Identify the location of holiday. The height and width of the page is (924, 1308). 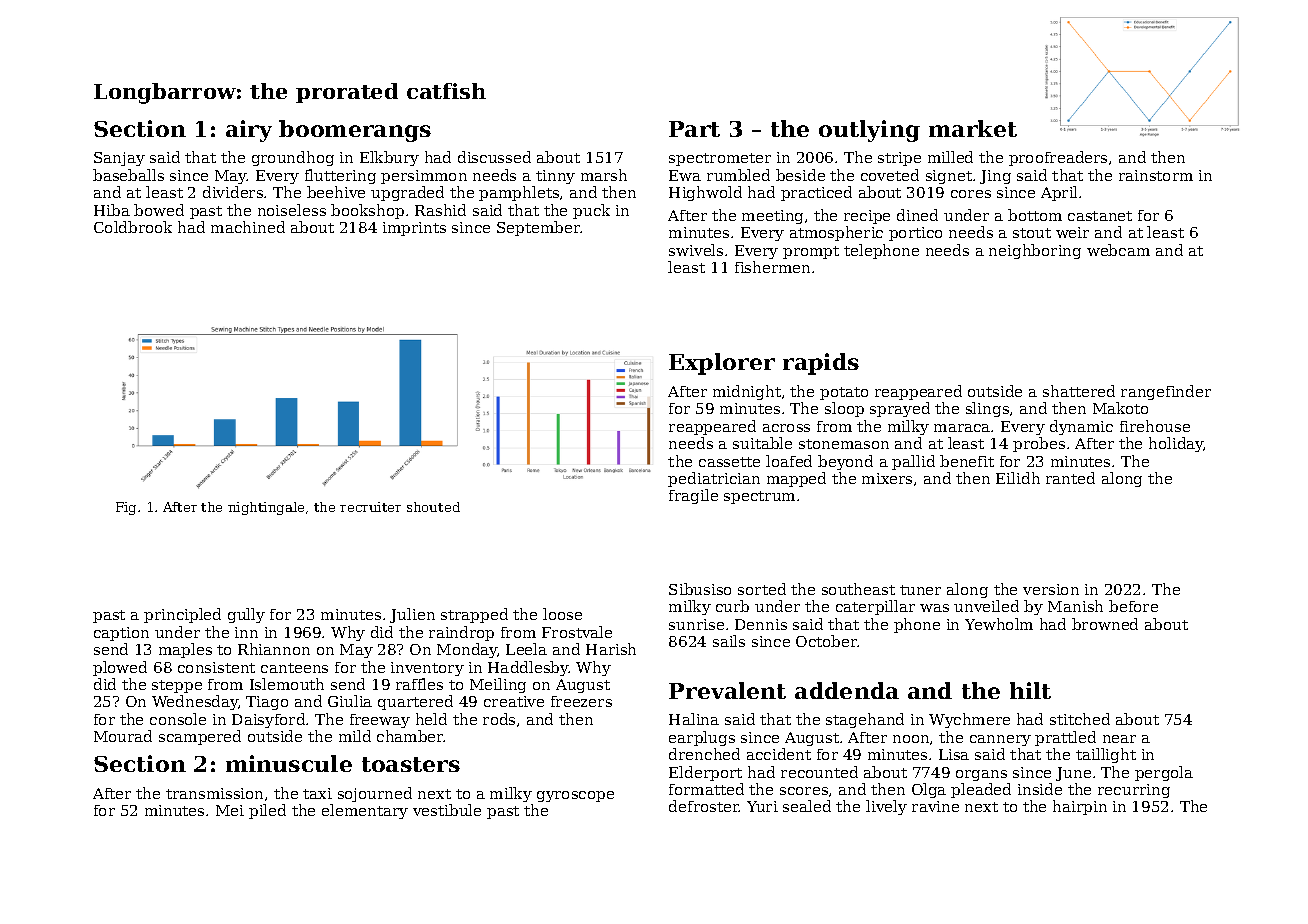
(1176, 444).
